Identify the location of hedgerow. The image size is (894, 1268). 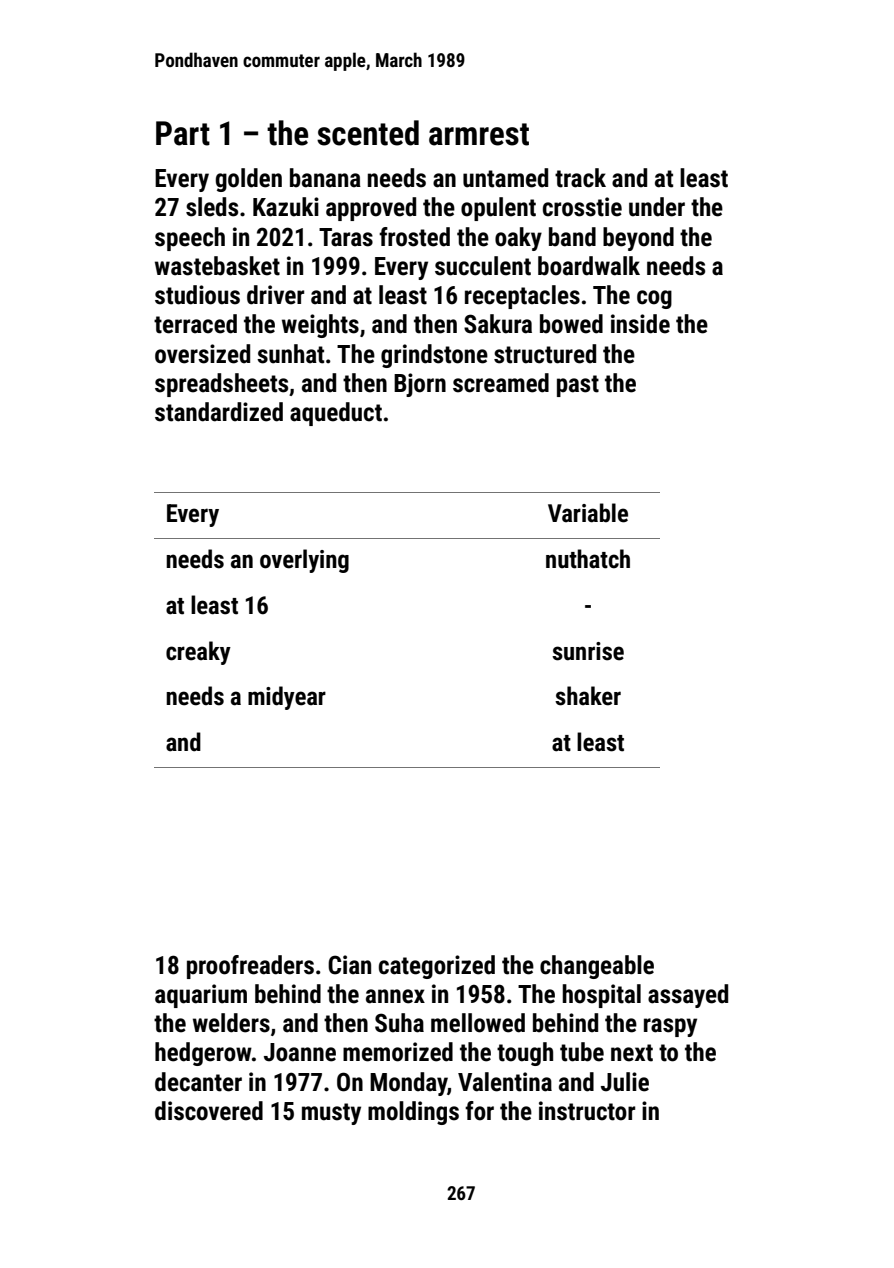
(203, 1054).
